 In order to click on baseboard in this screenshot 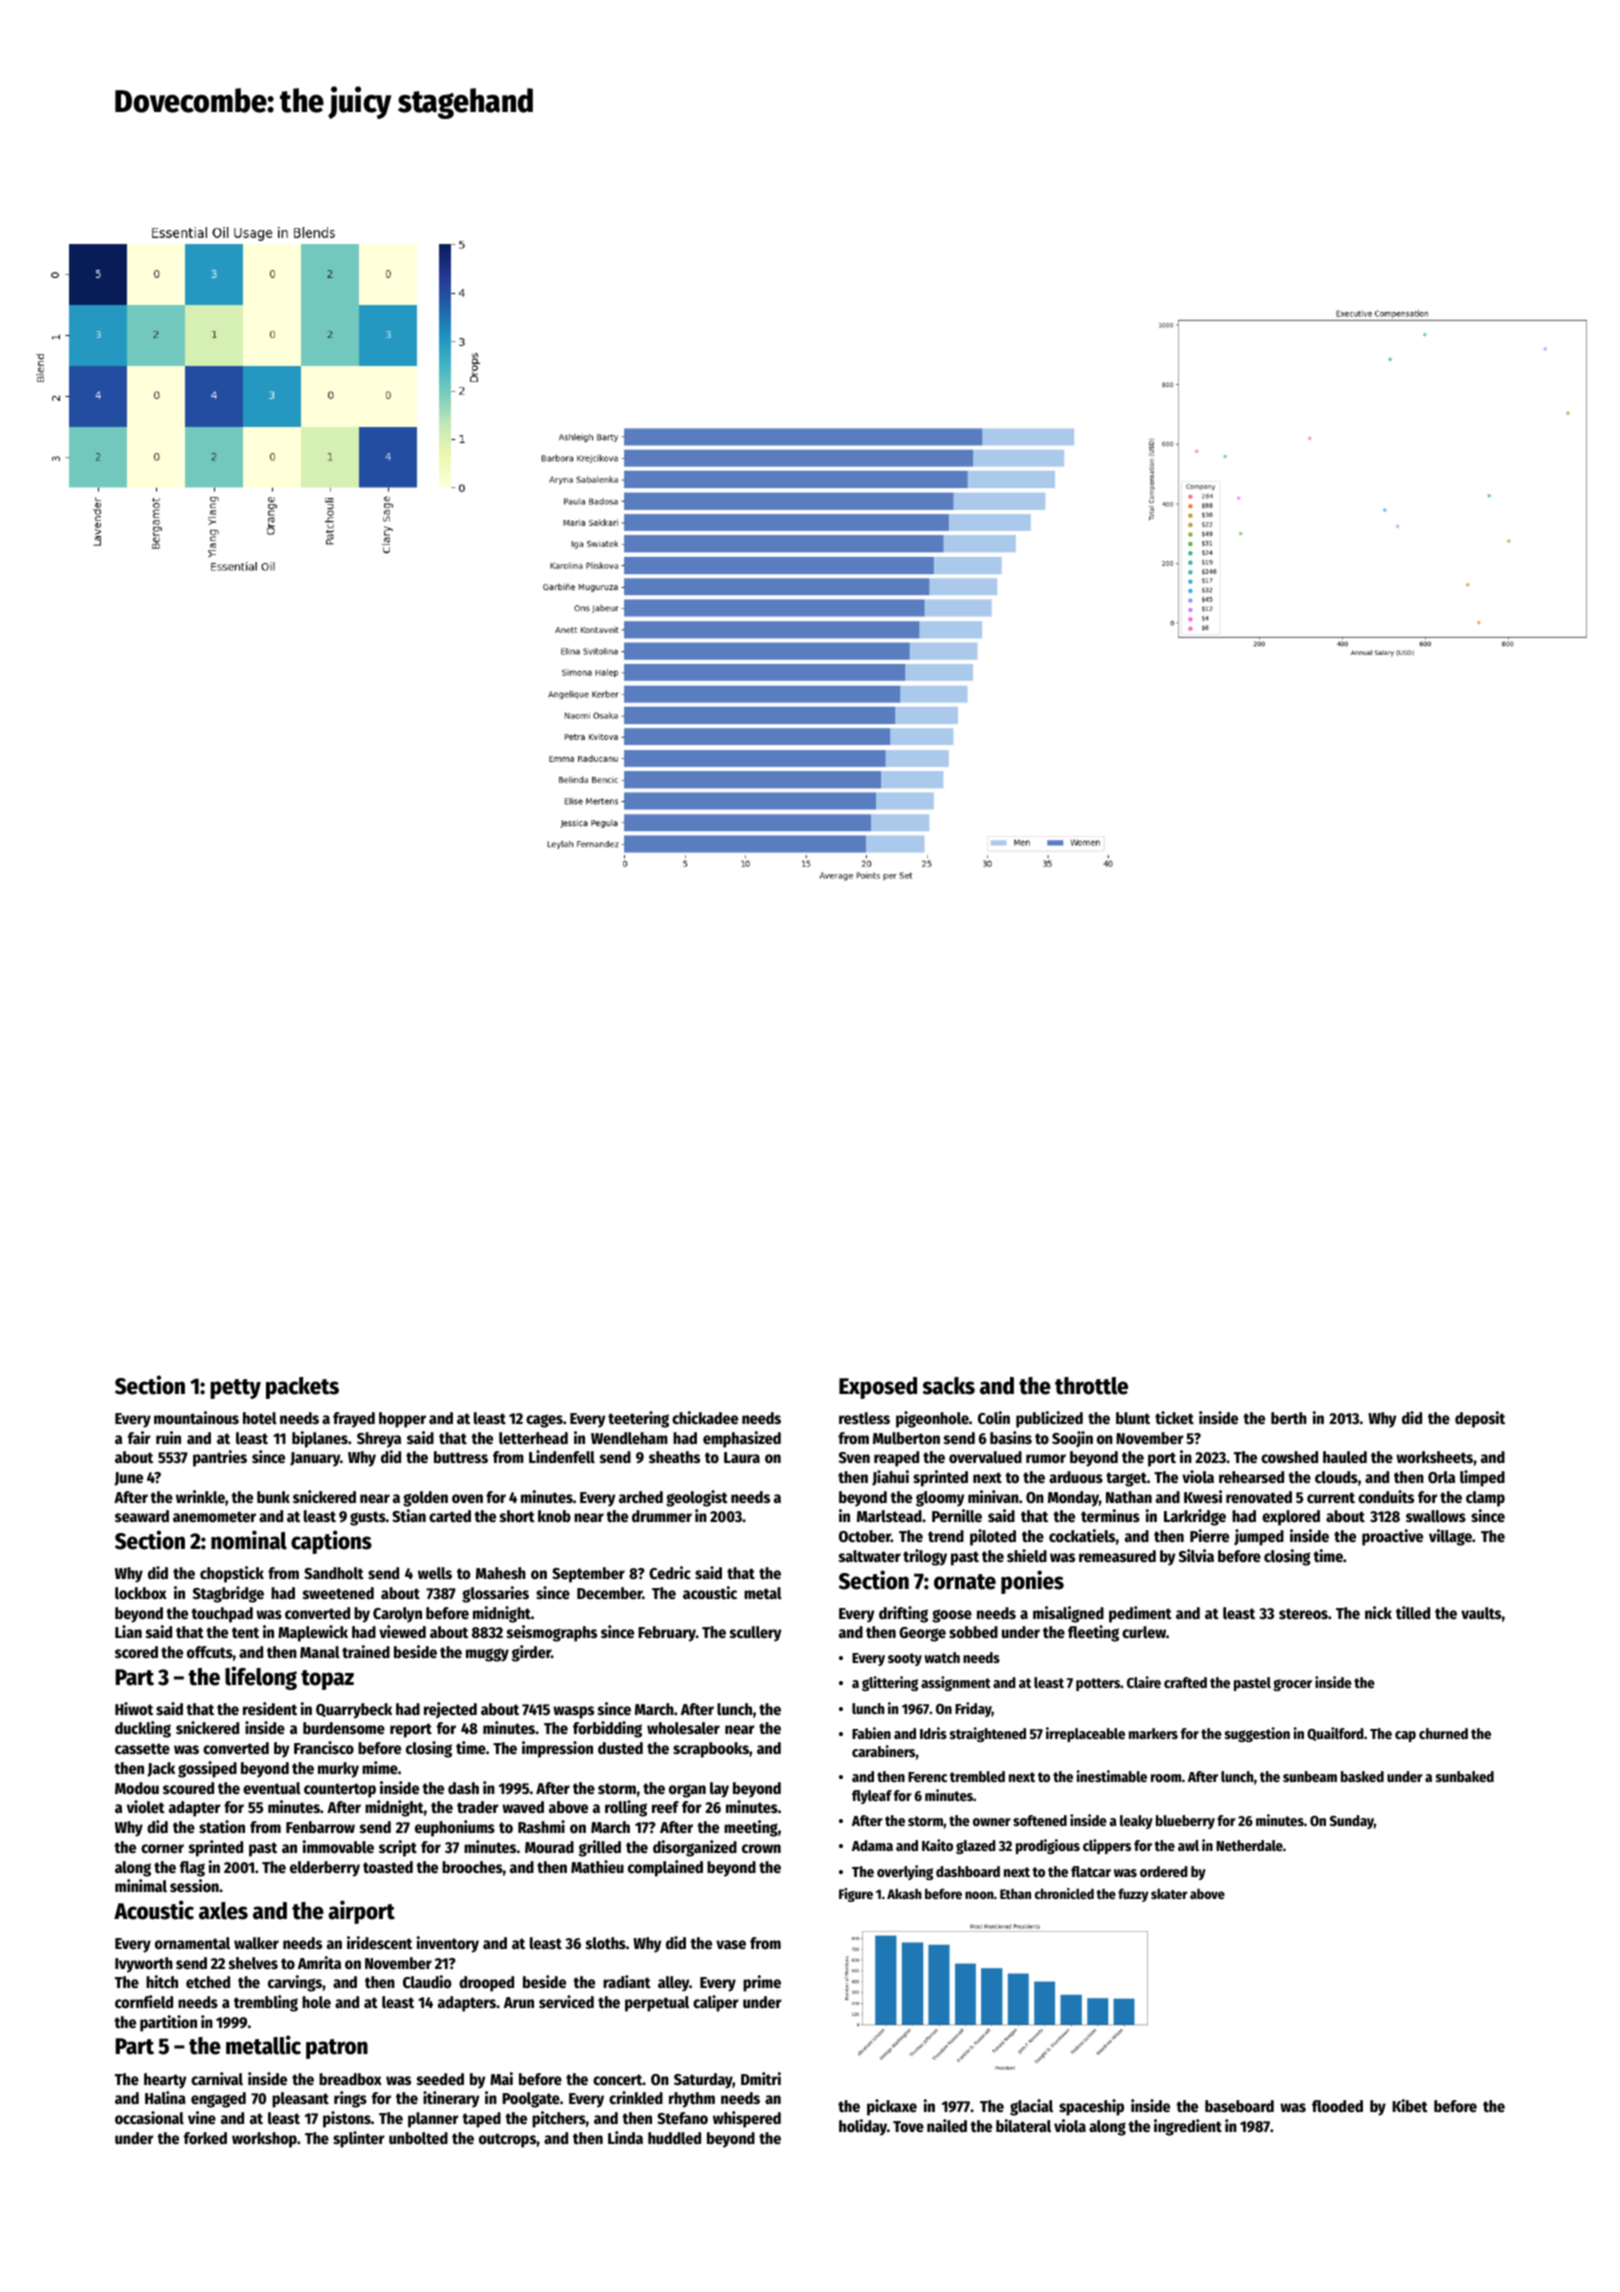, I will do `click(1239, 2106)`.
